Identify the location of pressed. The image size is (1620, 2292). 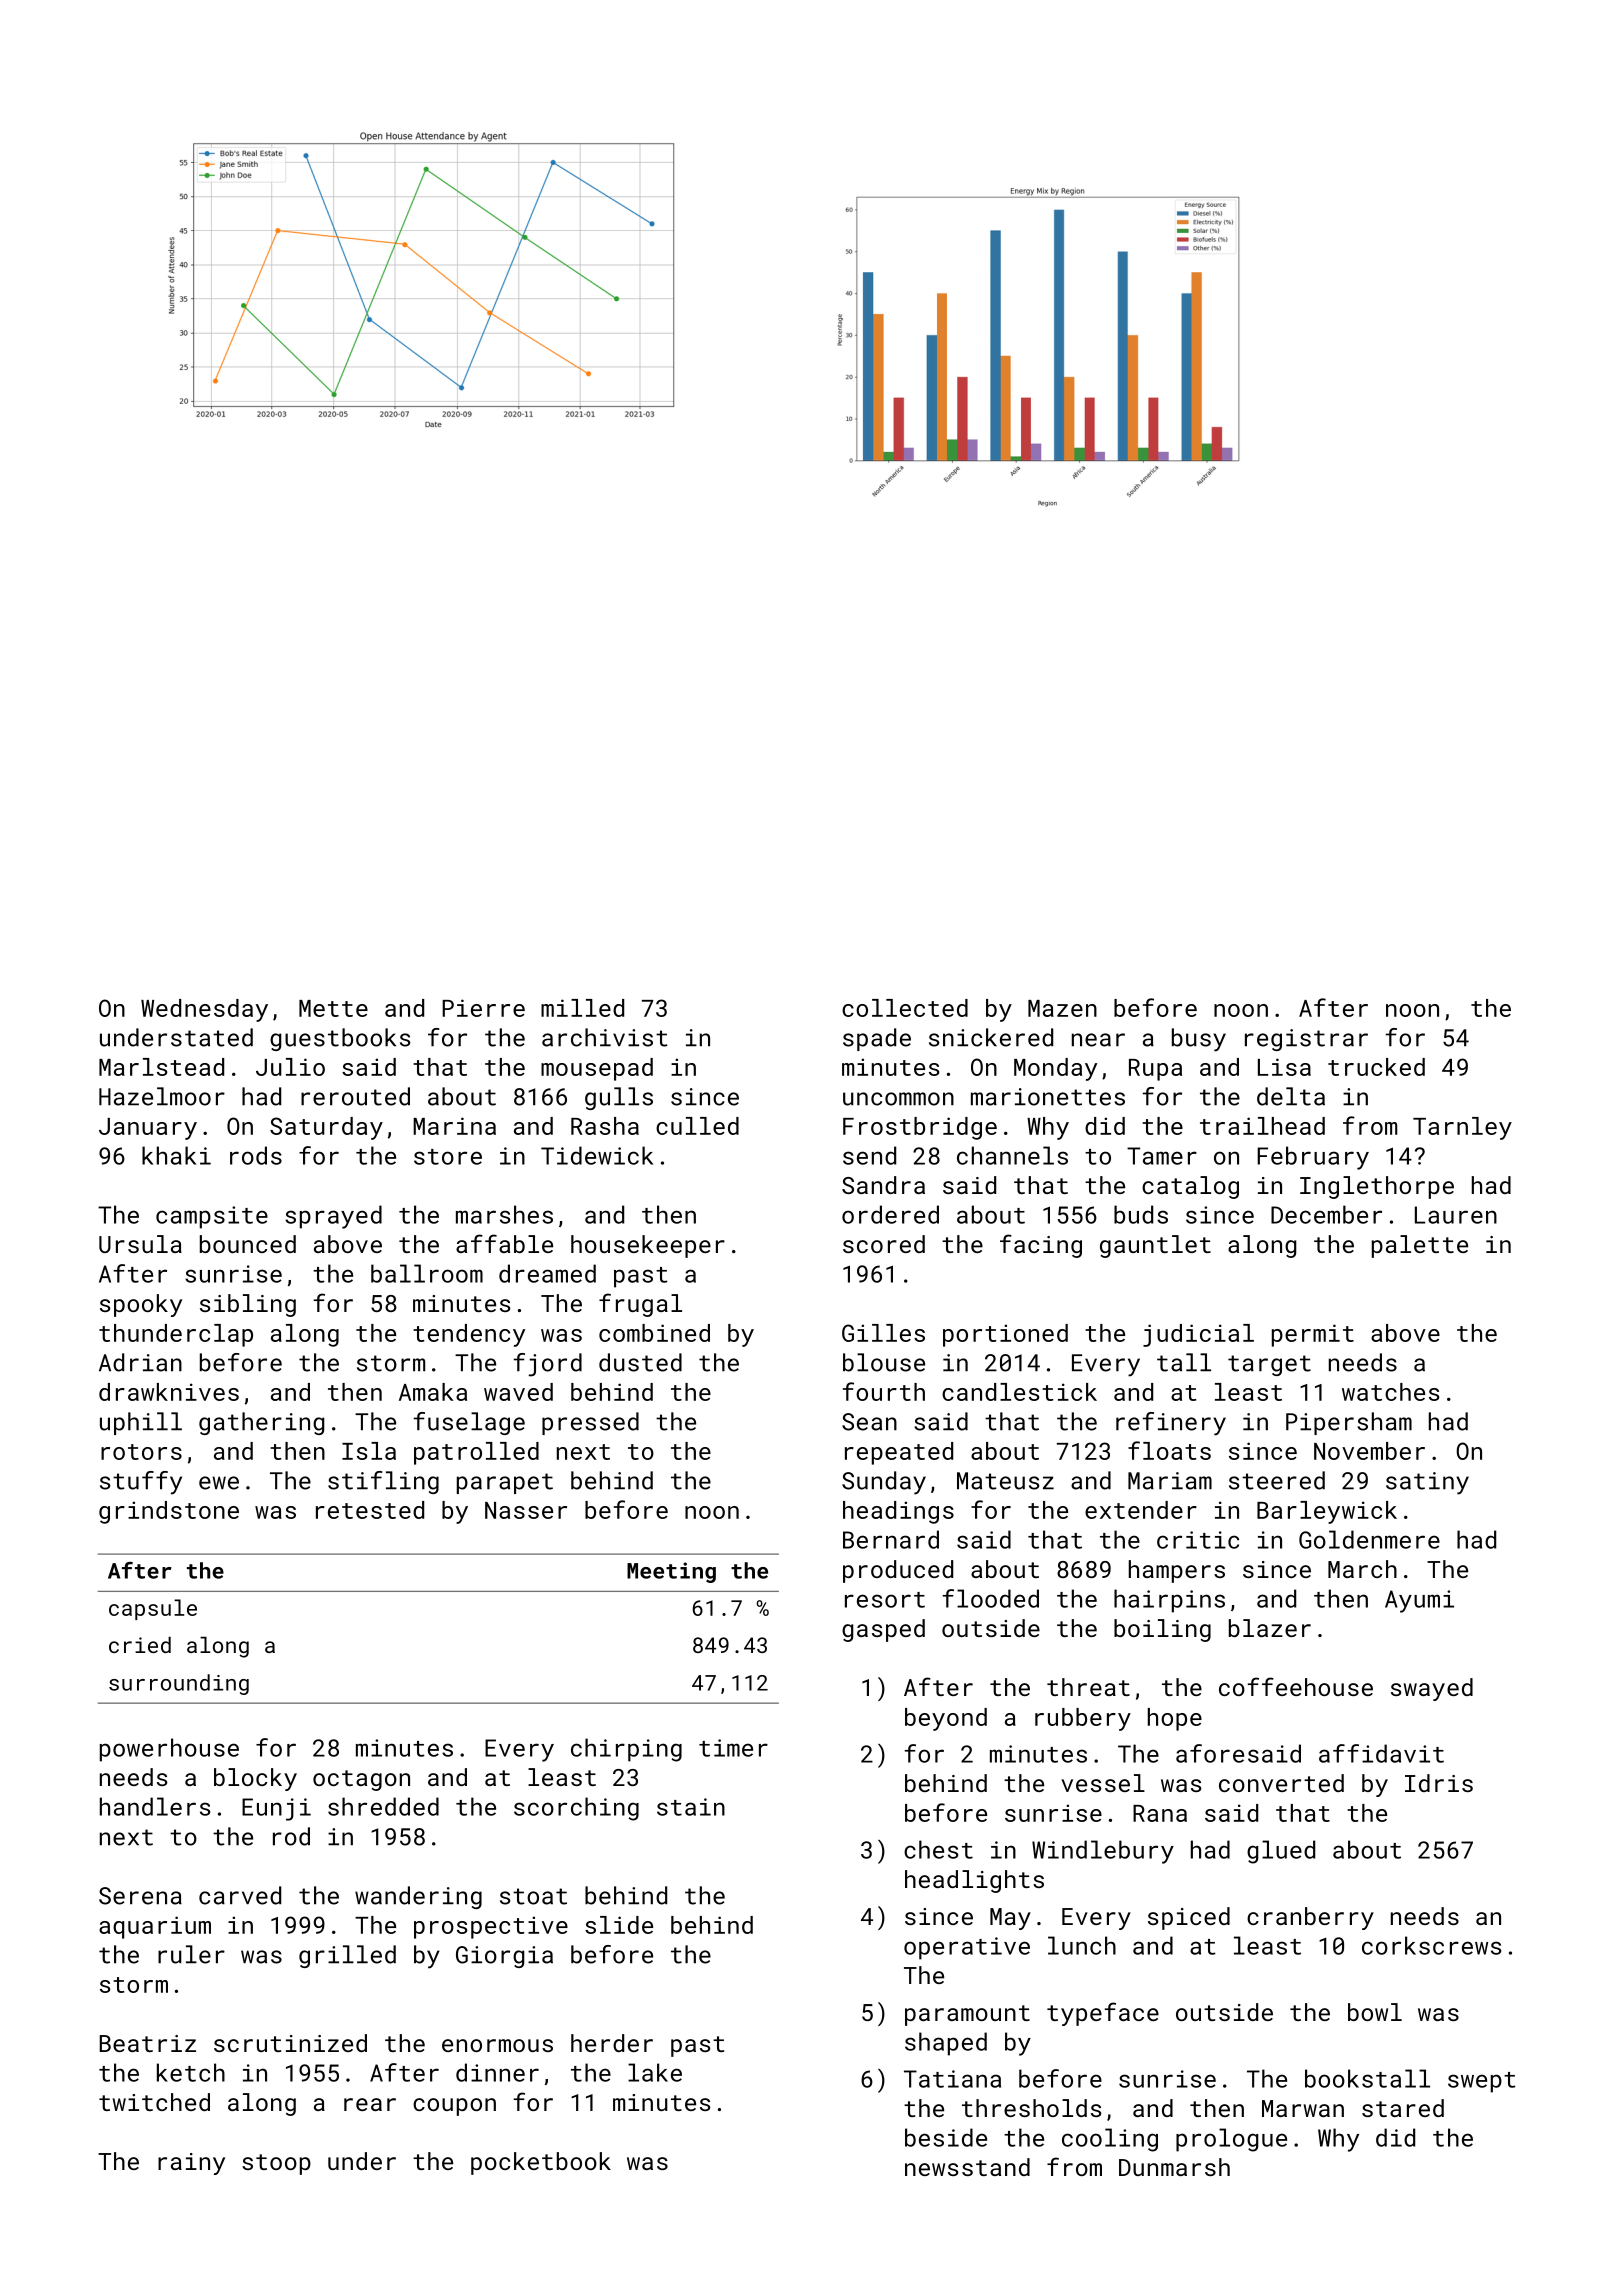
(590, 1423).
